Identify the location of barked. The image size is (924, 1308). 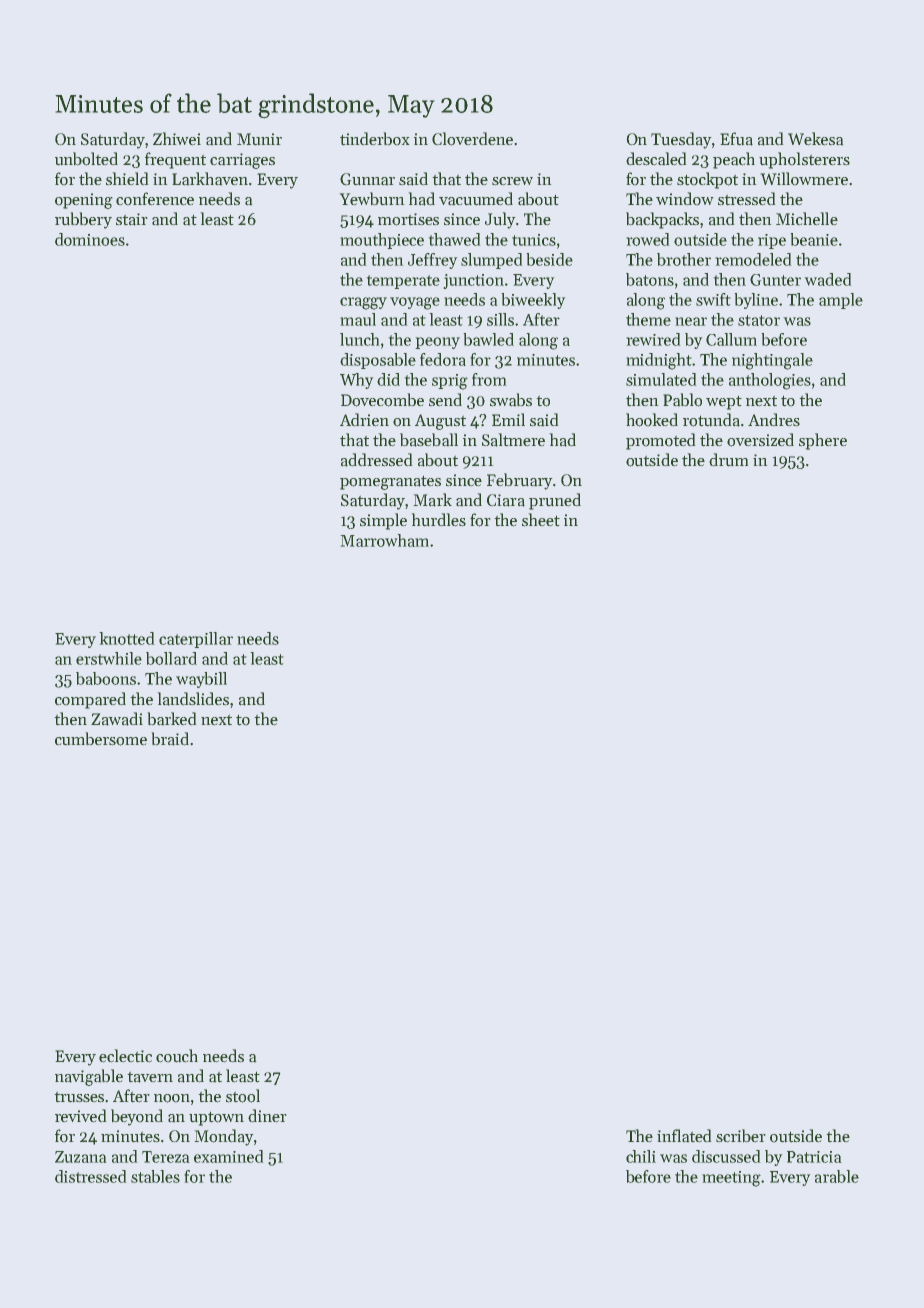
(172, 719).
